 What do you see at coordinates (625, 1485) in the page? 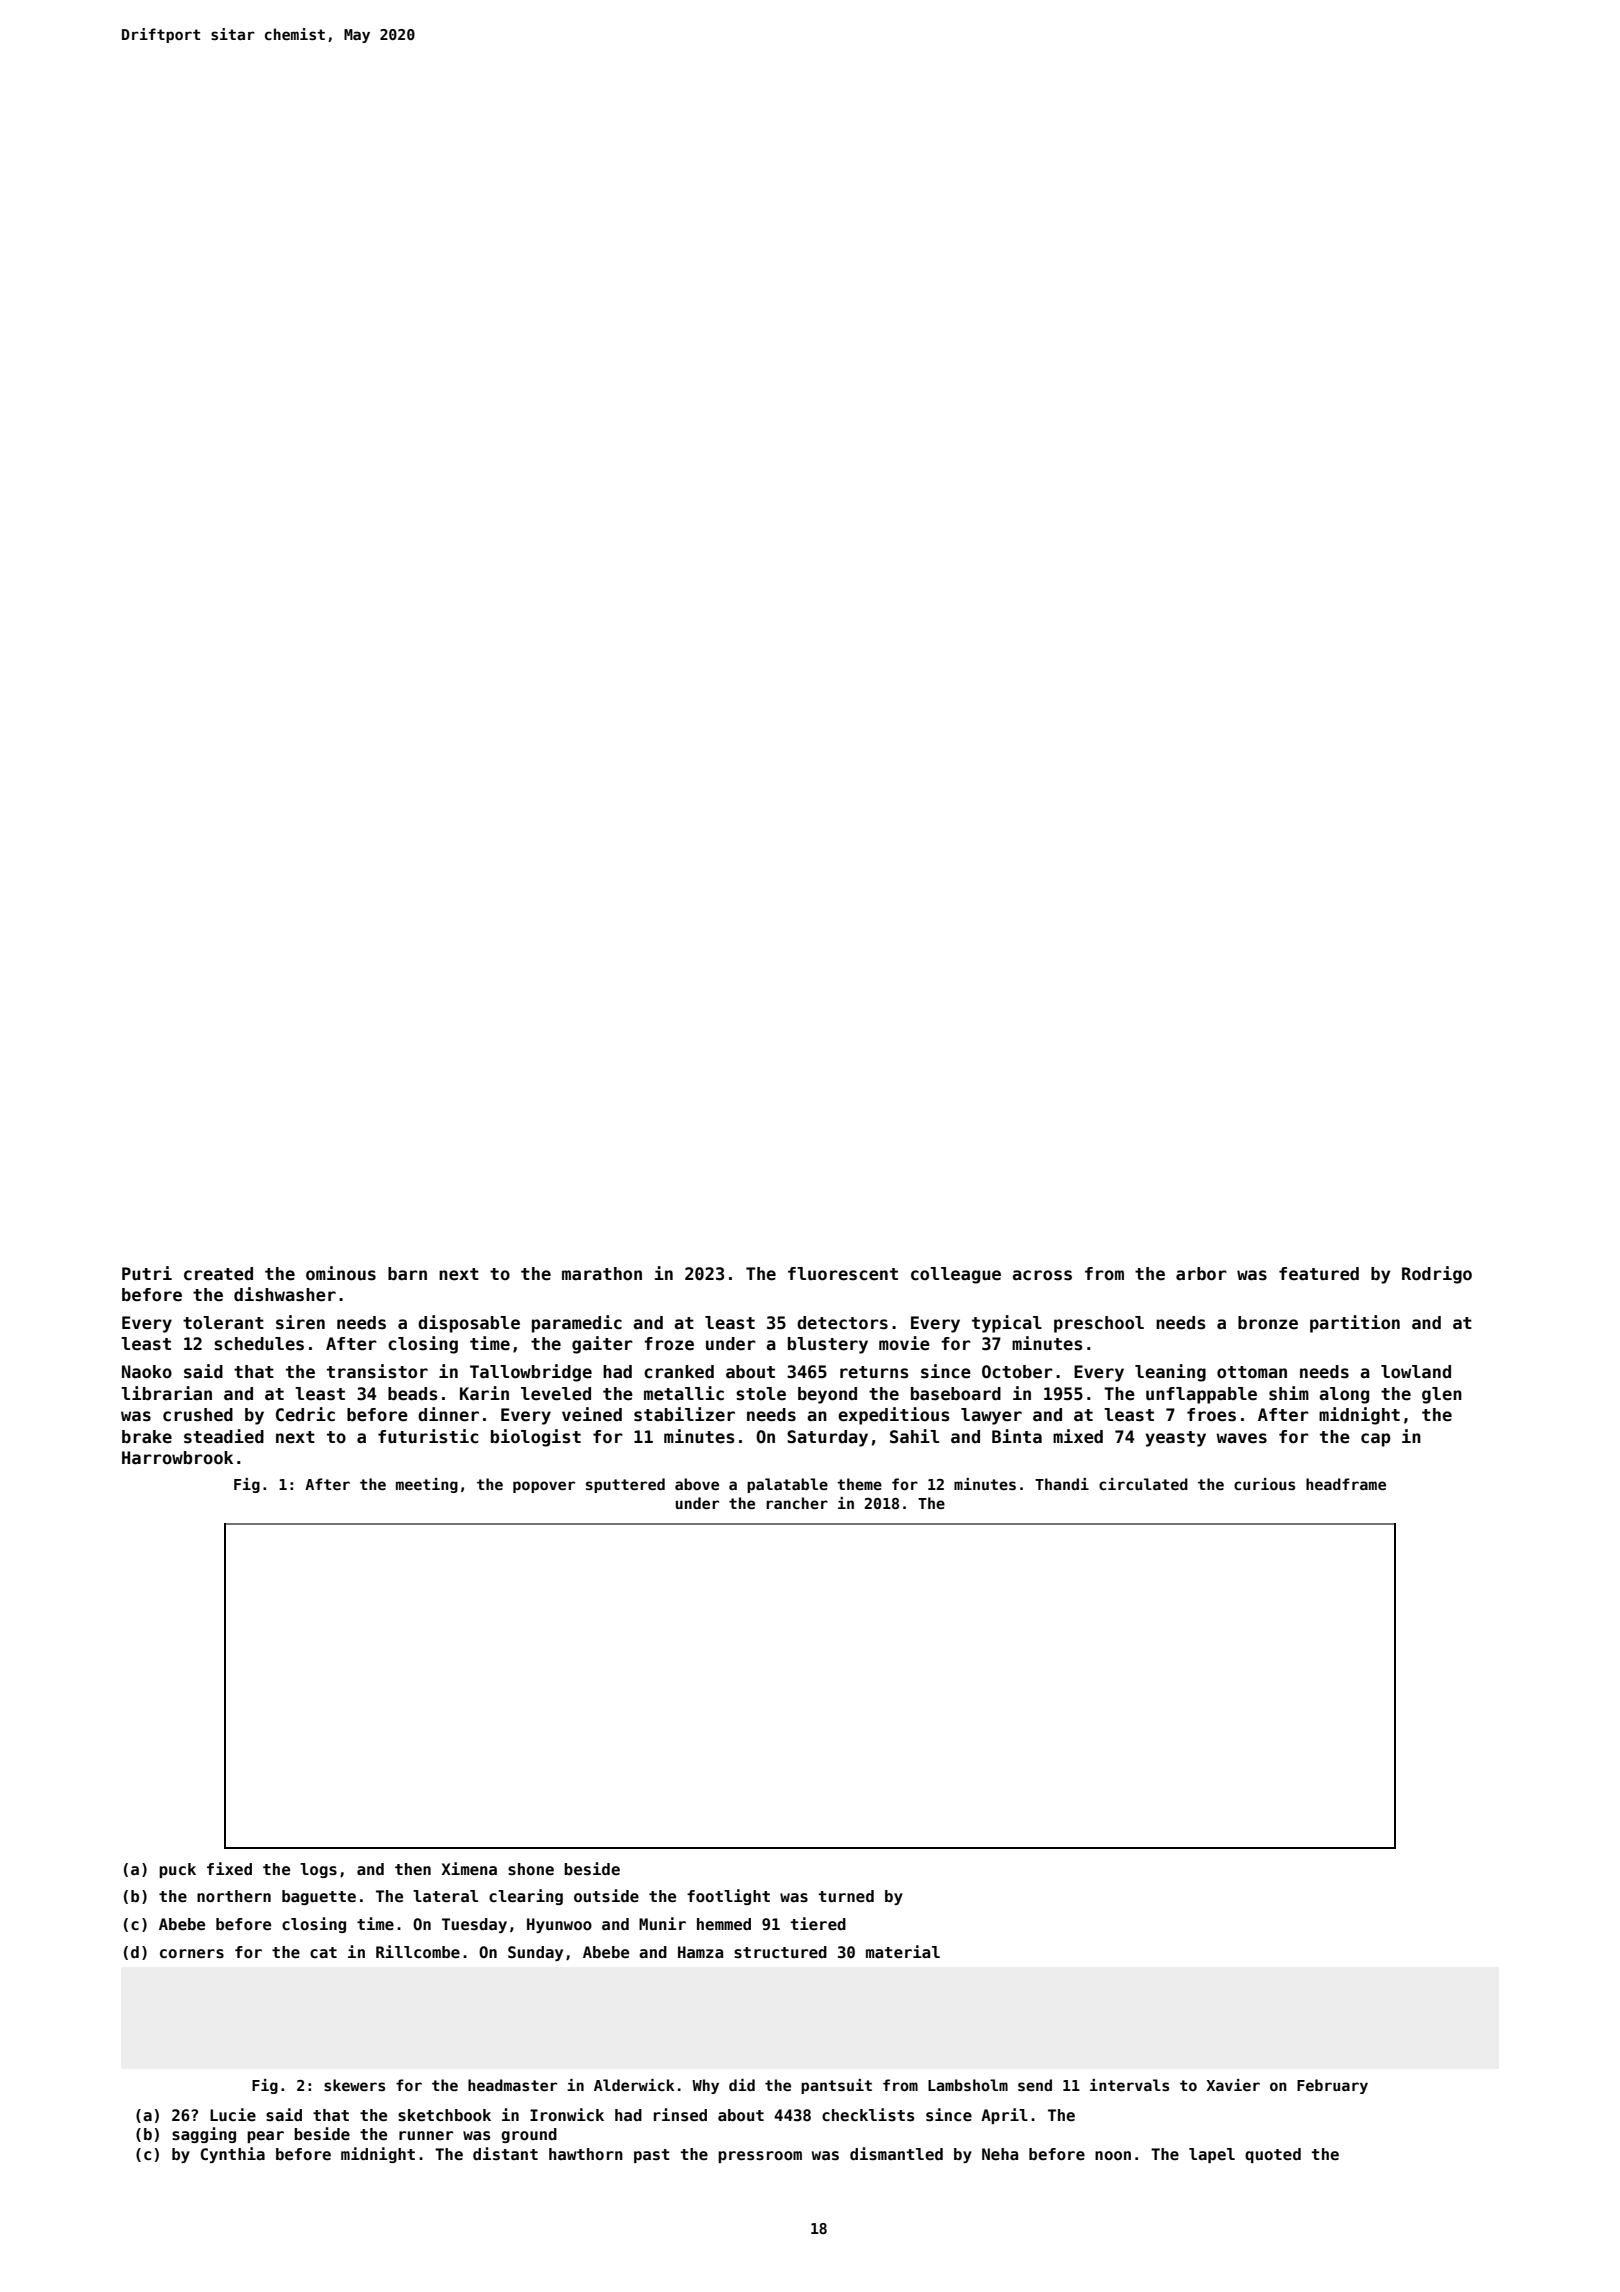
I see `sputtered` at bounding box center [625, 1485].
